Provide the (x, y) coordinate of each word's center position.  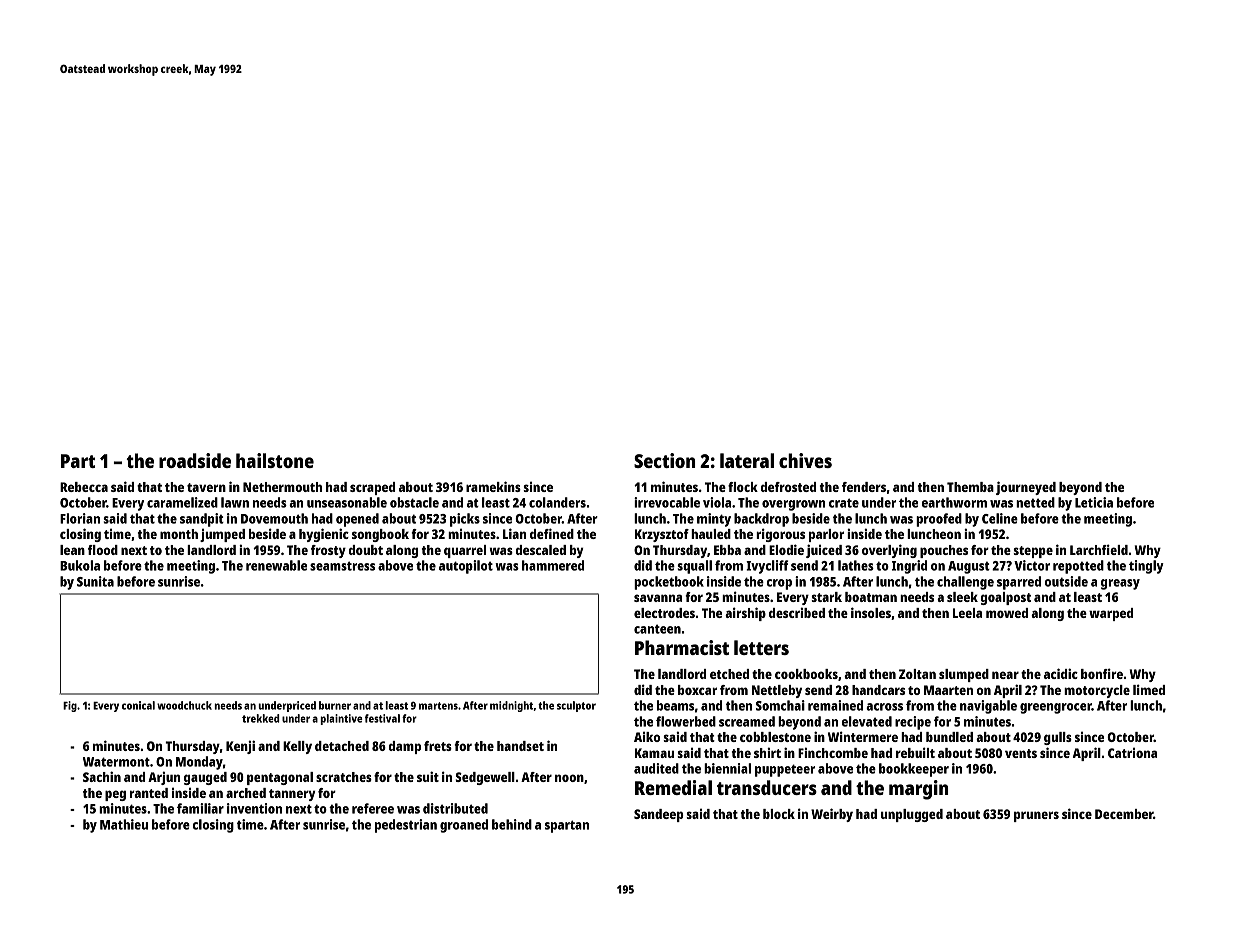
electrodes (664, 613)
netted (1035, 502)
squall (694, 567)
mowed (1007, 613)
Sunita (95, 581)
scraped (372, 488)
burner (335, 705)
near (1005, 675)
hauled (711, 534)
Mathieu (124, 824)
